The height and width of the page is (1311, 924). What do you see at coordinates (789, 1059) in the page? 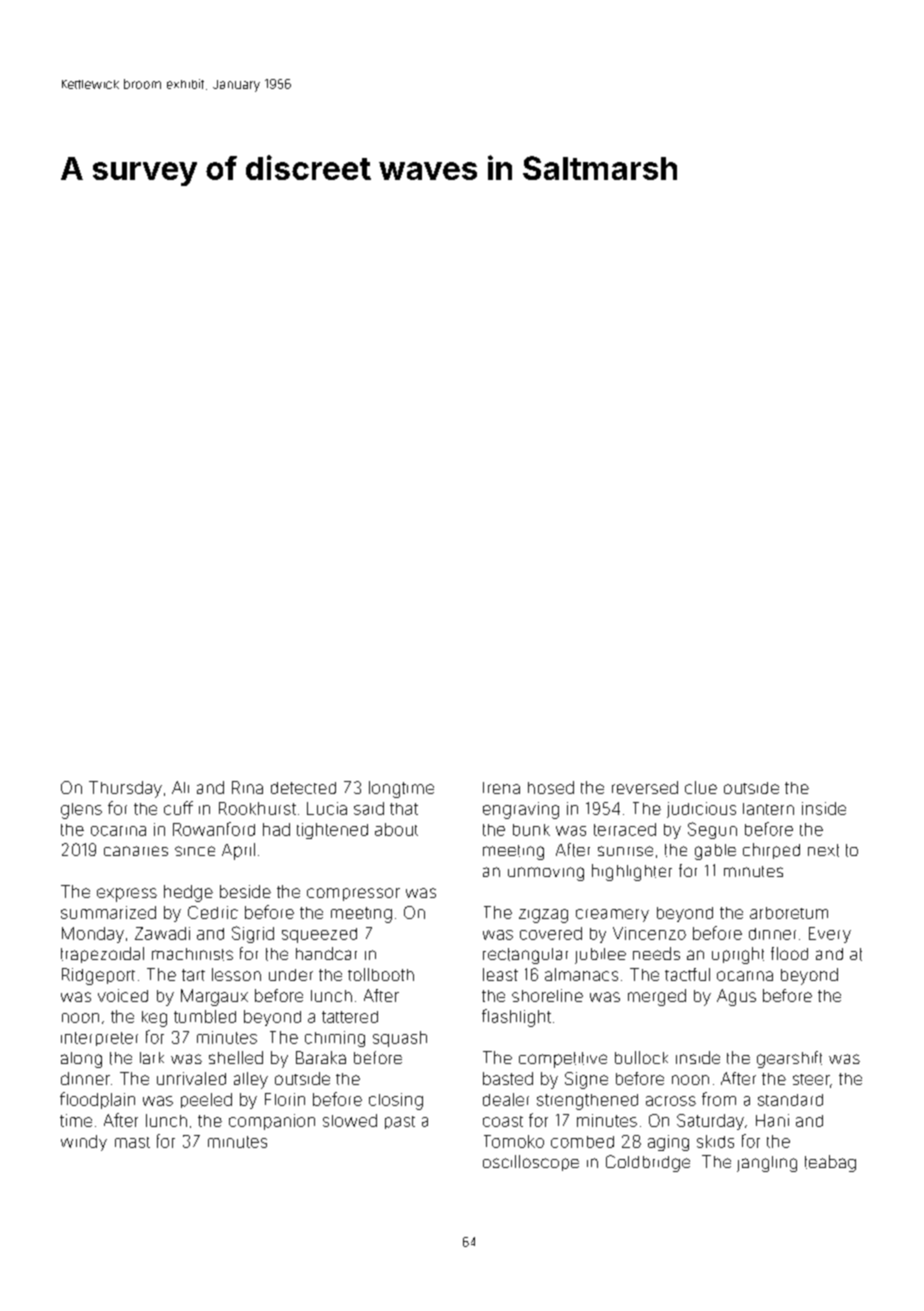
I see `gearshift` at bounding box center [789, 1059].
